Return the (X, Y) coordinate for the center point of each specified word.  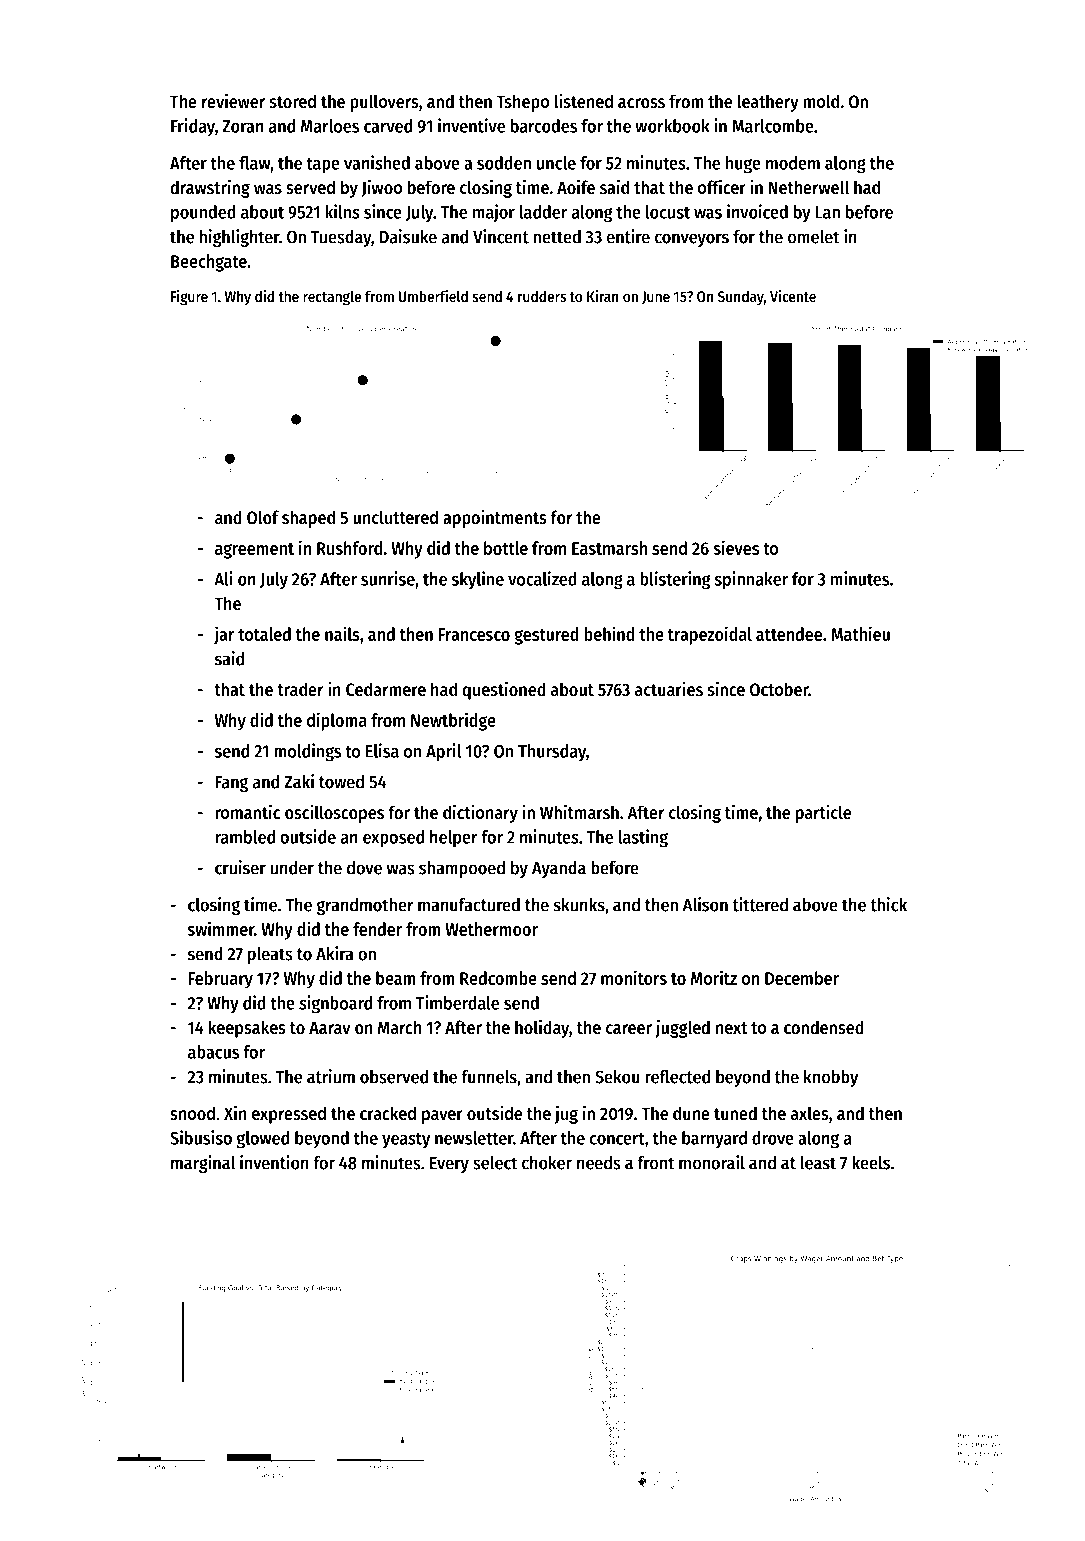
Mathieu (860, 633)
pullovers (384, 103)
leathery (768, 103)
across (641, 103)
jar (224, 635)
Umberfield (433, 296)
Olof (263, 517)
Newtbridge (453, 721)
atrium (331, 1076)
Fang (231, 784)
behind (609, 633)
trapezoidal (710, 635)
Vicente (793, 296)
